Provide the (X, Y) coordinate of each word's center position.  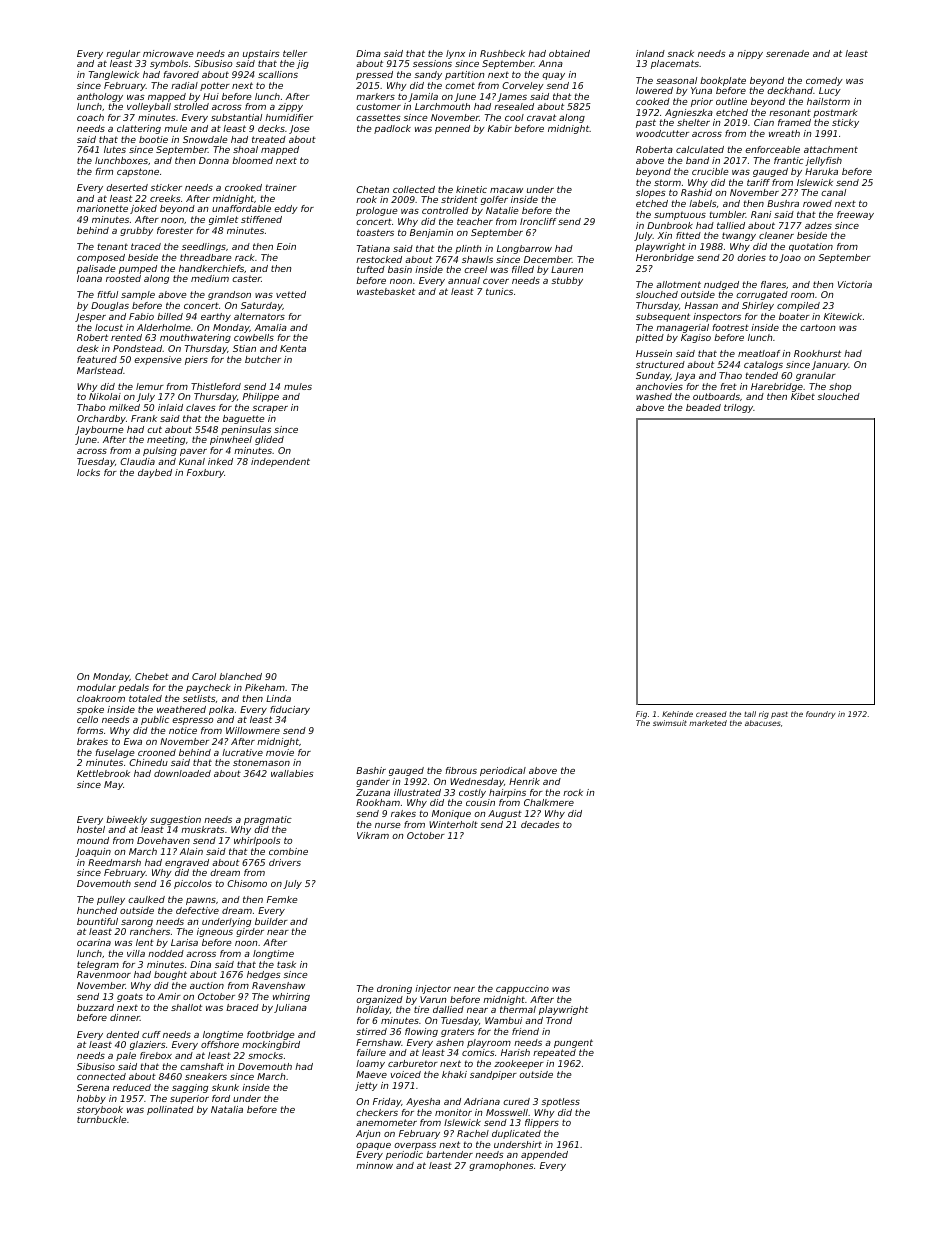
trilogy (738, 408)
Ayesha (423, 1102)
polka (221, 710)
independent (280, 462)
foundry (820, 715)
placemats (675, 64)
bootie (153, 139)
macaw (506, 190)
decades (540, 824)
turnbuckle (102, 1119)
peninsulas (246, 430)
